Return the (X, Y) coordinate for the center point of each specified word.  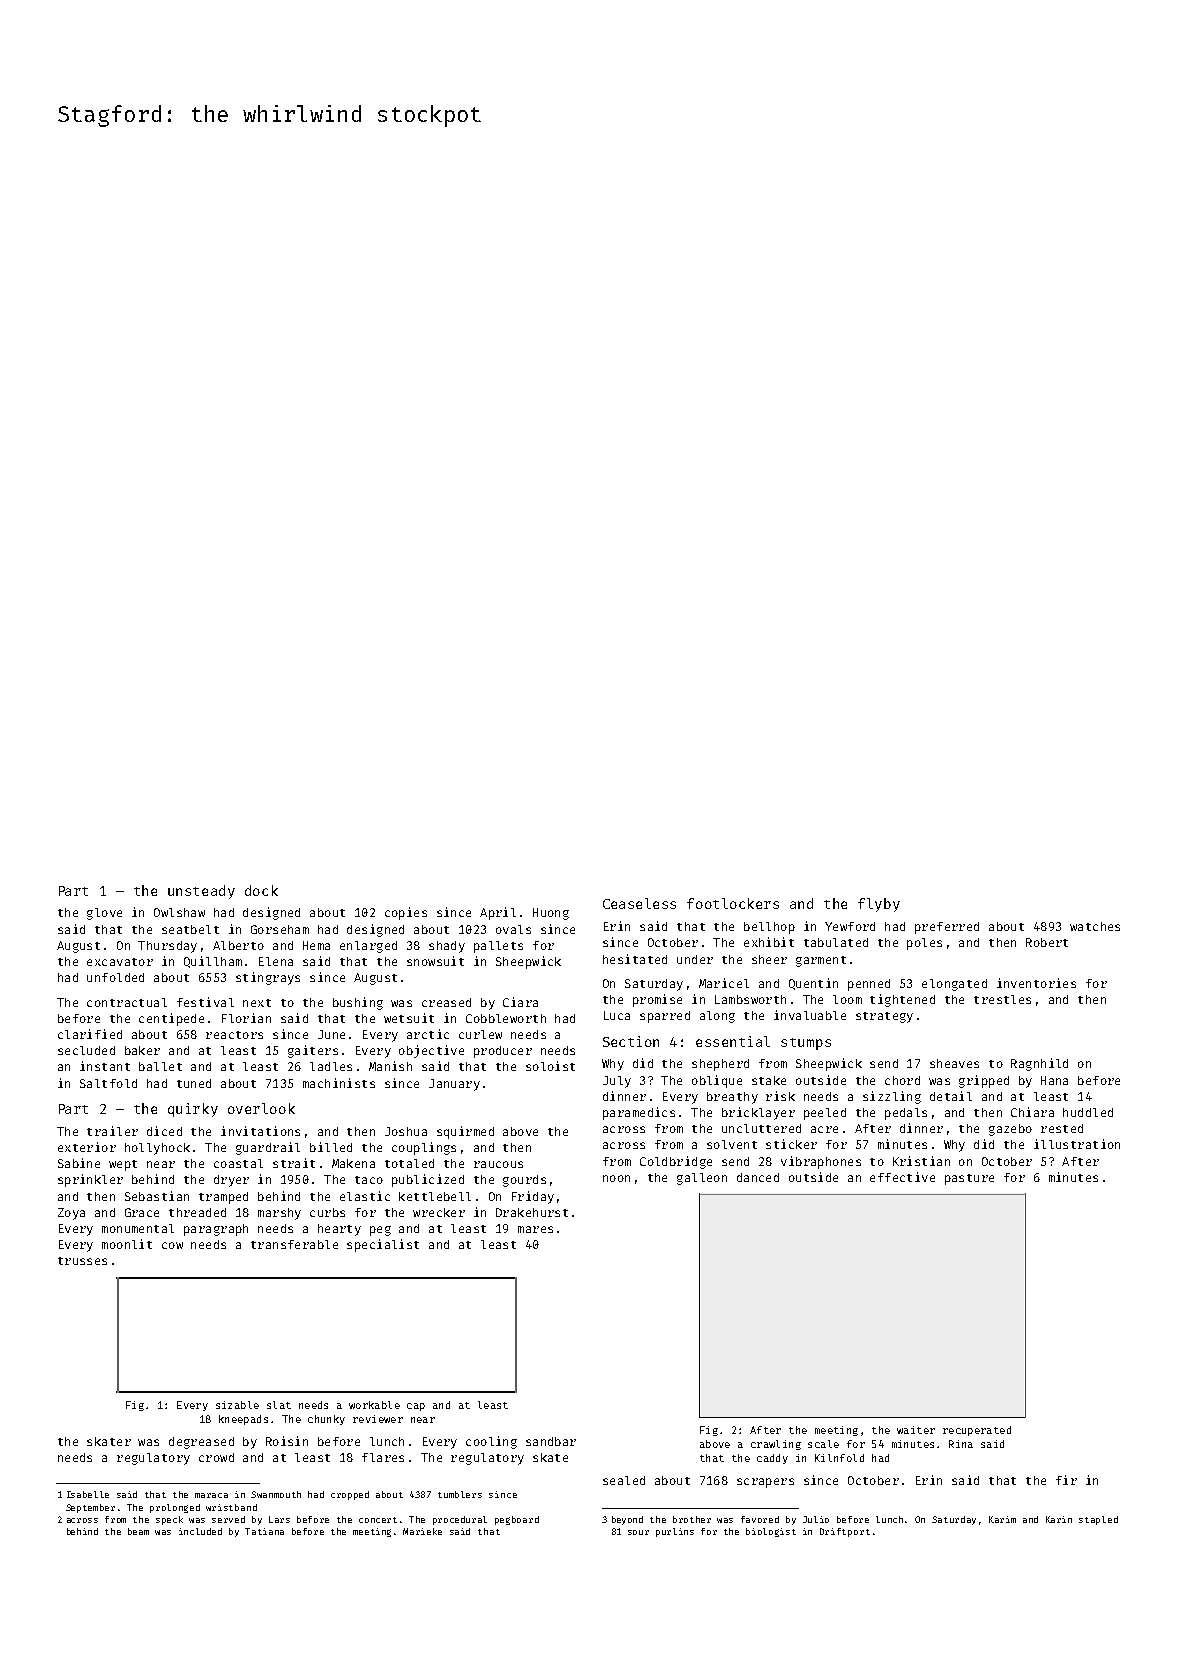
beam (138, 1531)
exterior (87, 1147)
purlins (675, 1532)
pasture (969, 1179)
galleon (702, 1179)
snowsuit (435, 961)
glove (104, 914)
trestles (1002, 999)
